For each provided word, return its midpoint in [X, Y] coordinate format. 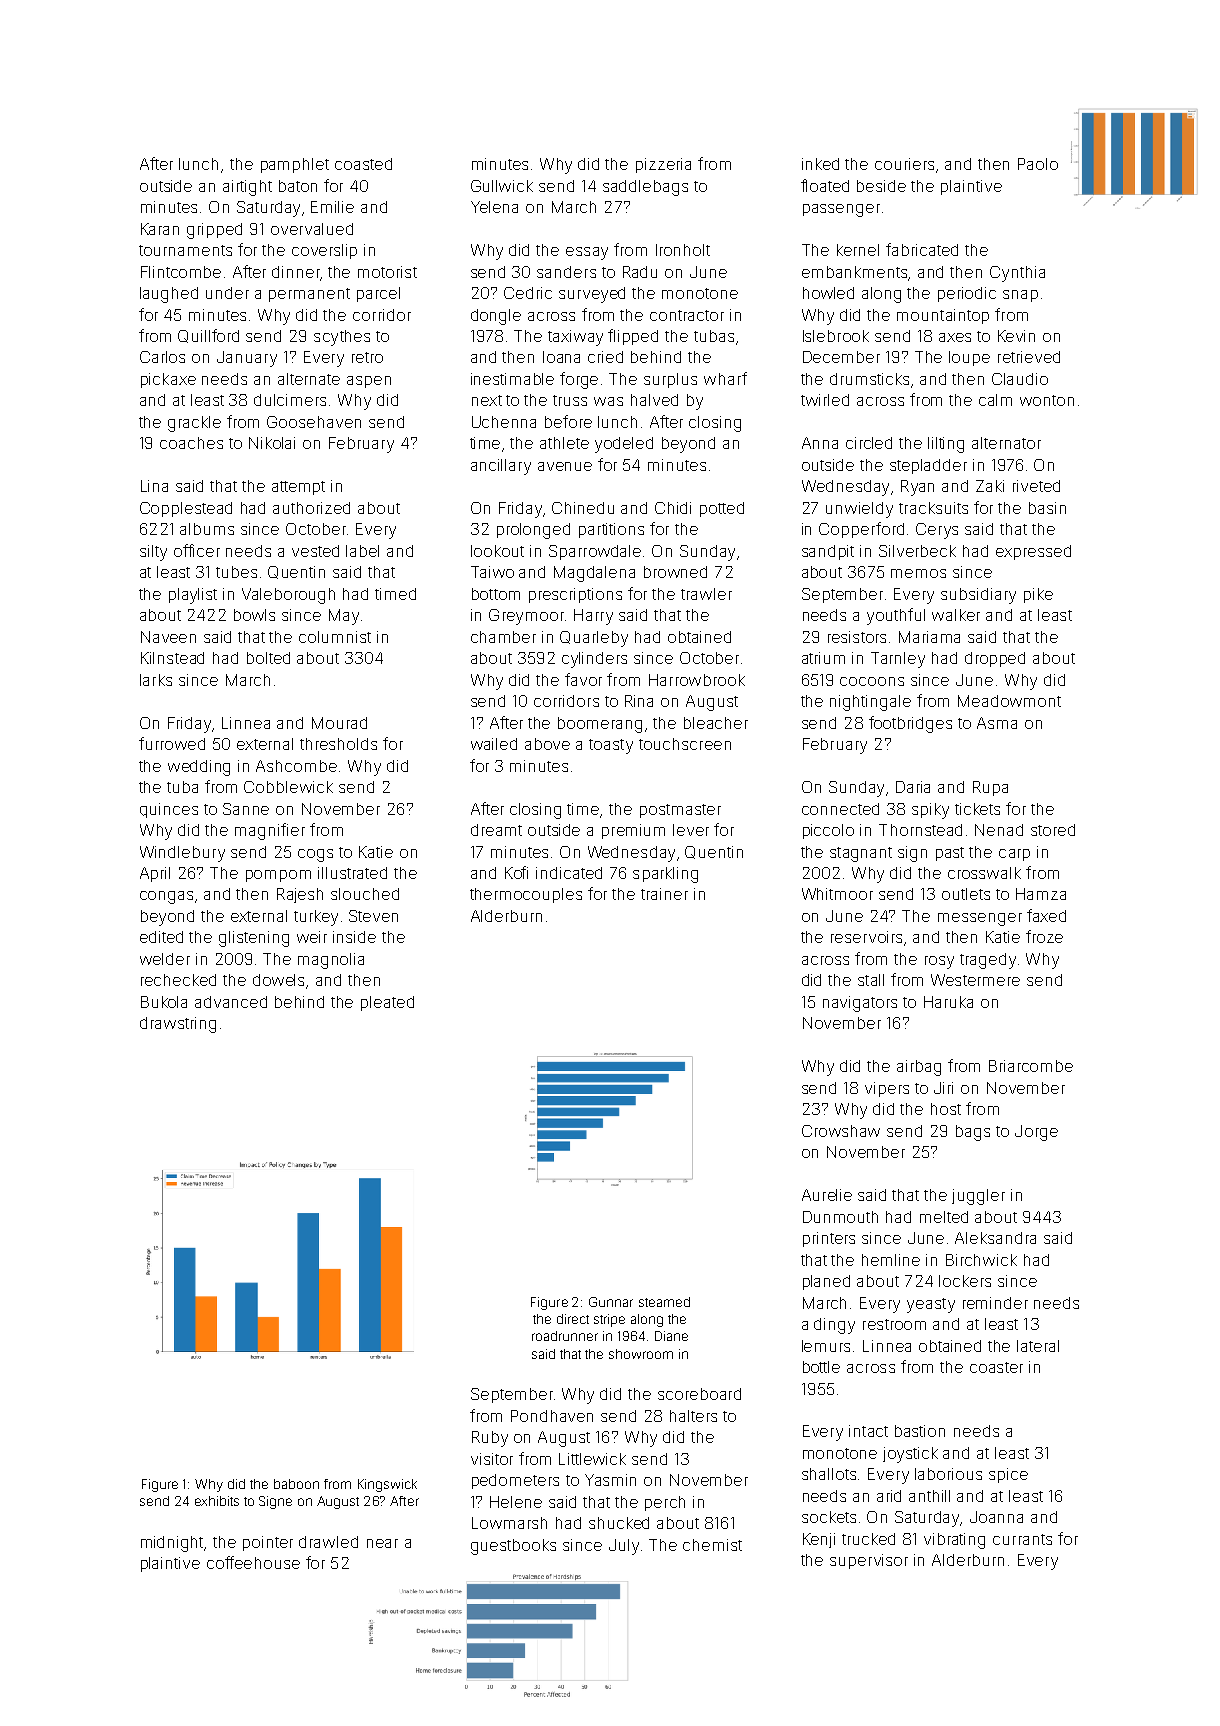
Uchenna [504, 422]
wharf [725, 378]
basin [1047, 508]
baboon [296, 1484]
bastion [920, 1431]
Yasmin [610, 1480]
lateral [1038, 1346]
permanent [309, 295]
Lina [154, 486]
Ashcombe [296, 766]
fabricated [922, 249]
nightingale [870, 703]
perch [665, 1503]
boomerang [600, 725]
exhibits [217, 1501]
